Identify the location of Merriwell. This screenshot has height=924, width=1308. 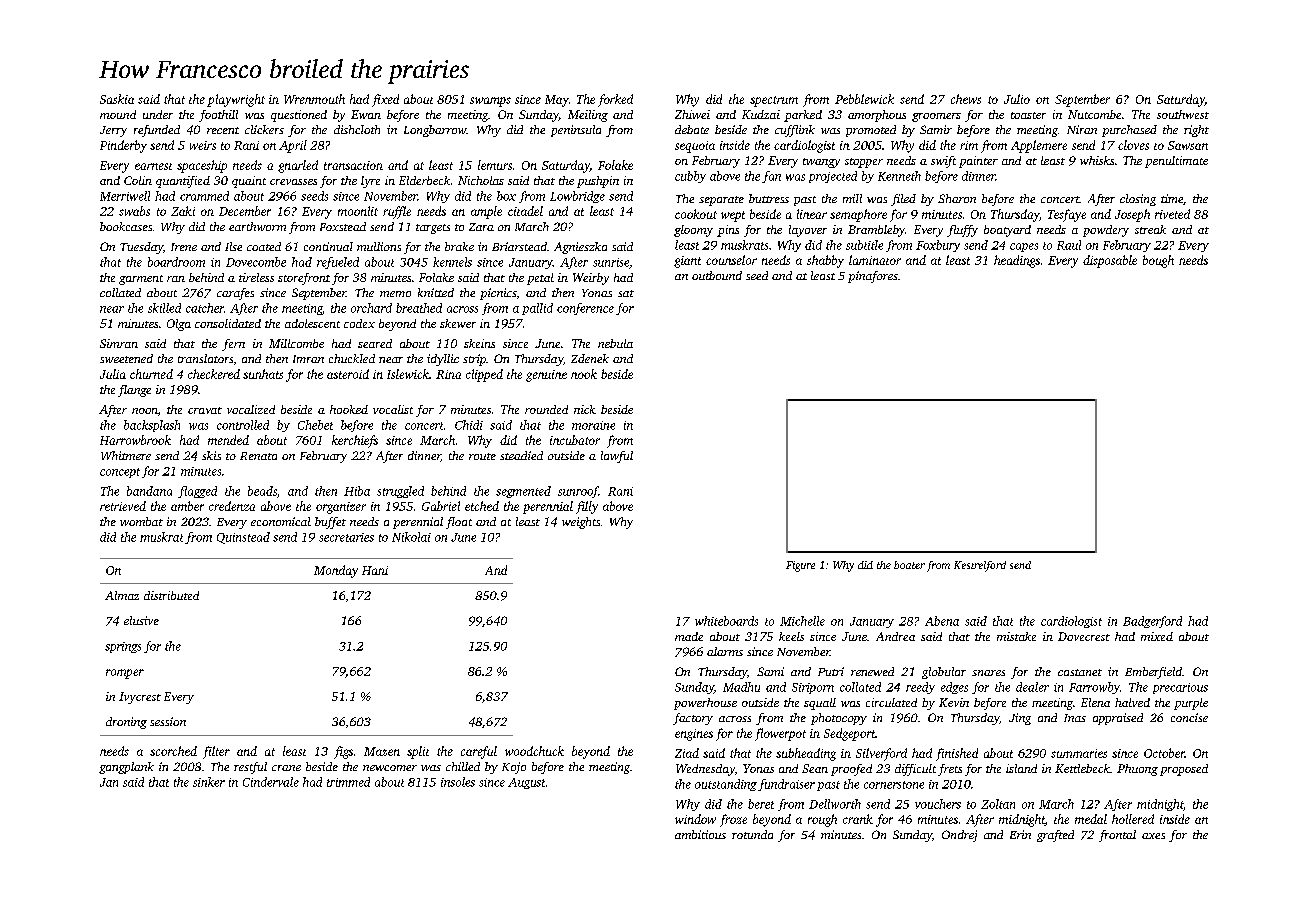
(125, 196).
